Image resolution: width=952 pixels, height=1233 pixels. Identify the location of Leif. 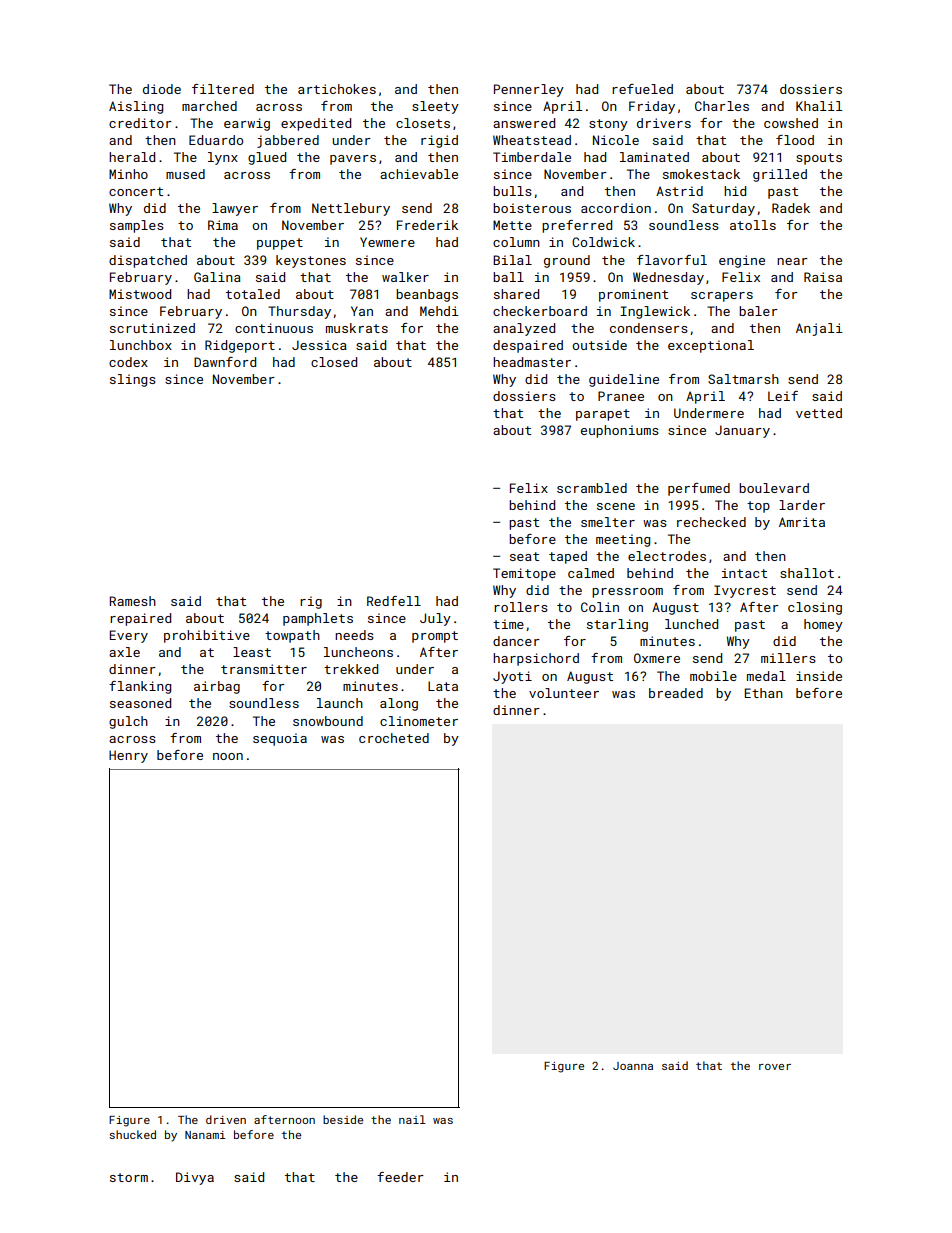
(783, 396).
